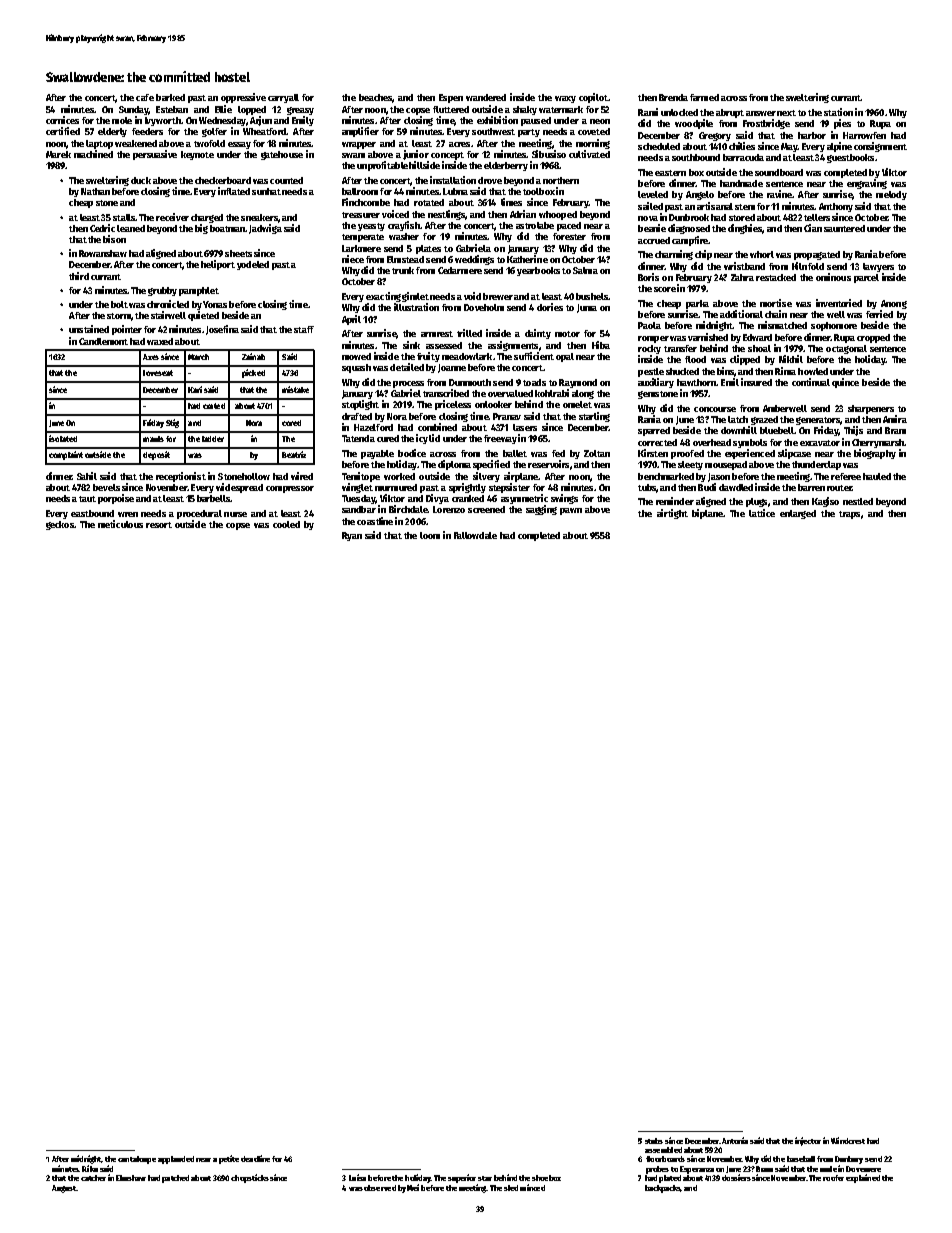 Image resolution: width=952 pixels, height=1233 pixels. I want to click on Fallowdale, so click(475, 535).
